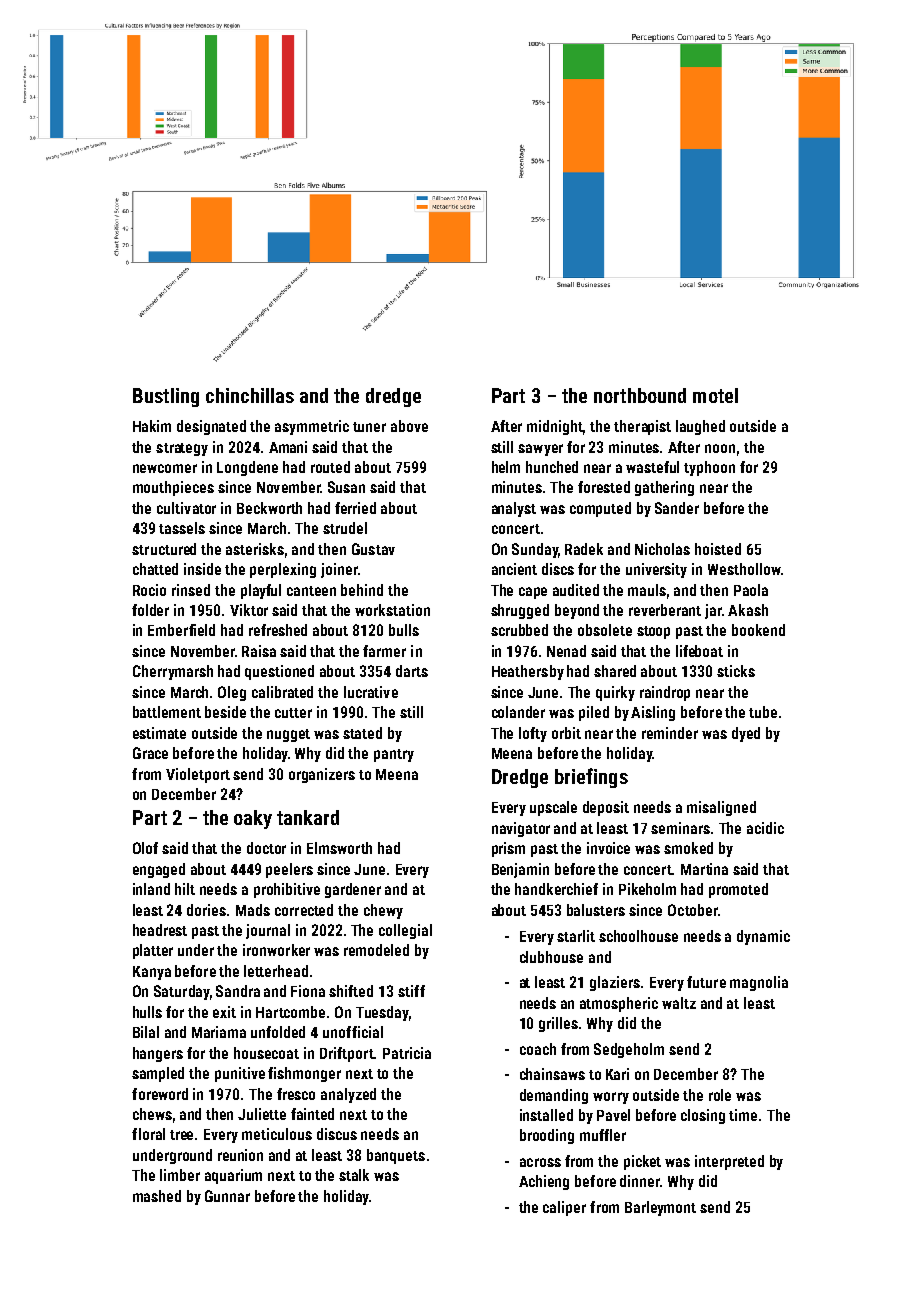  I want to click on interpreted, so click(729, 1162).
